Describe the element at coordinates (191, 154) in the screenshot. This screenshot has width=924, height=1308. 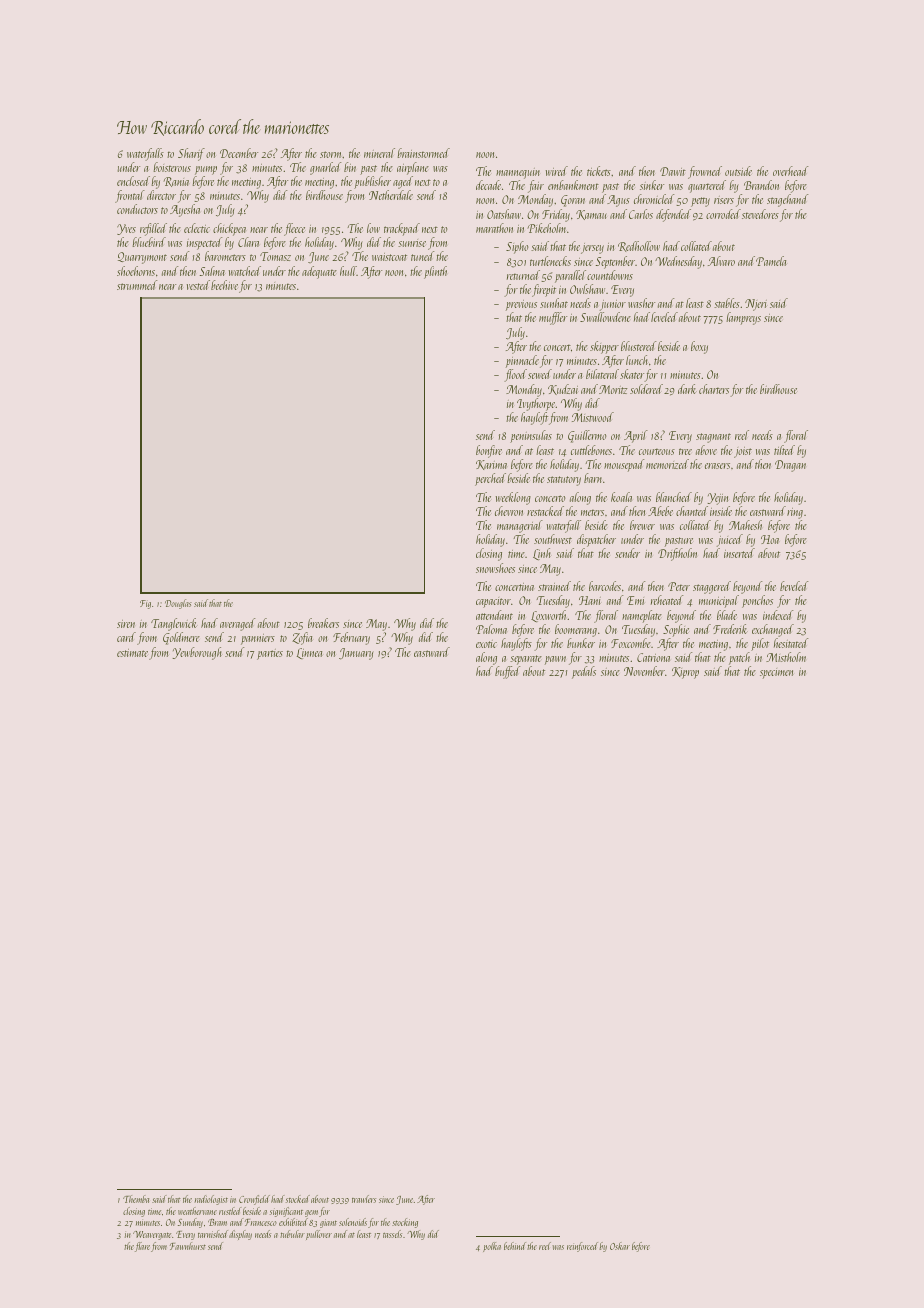
I see `Sharif` at that location.
